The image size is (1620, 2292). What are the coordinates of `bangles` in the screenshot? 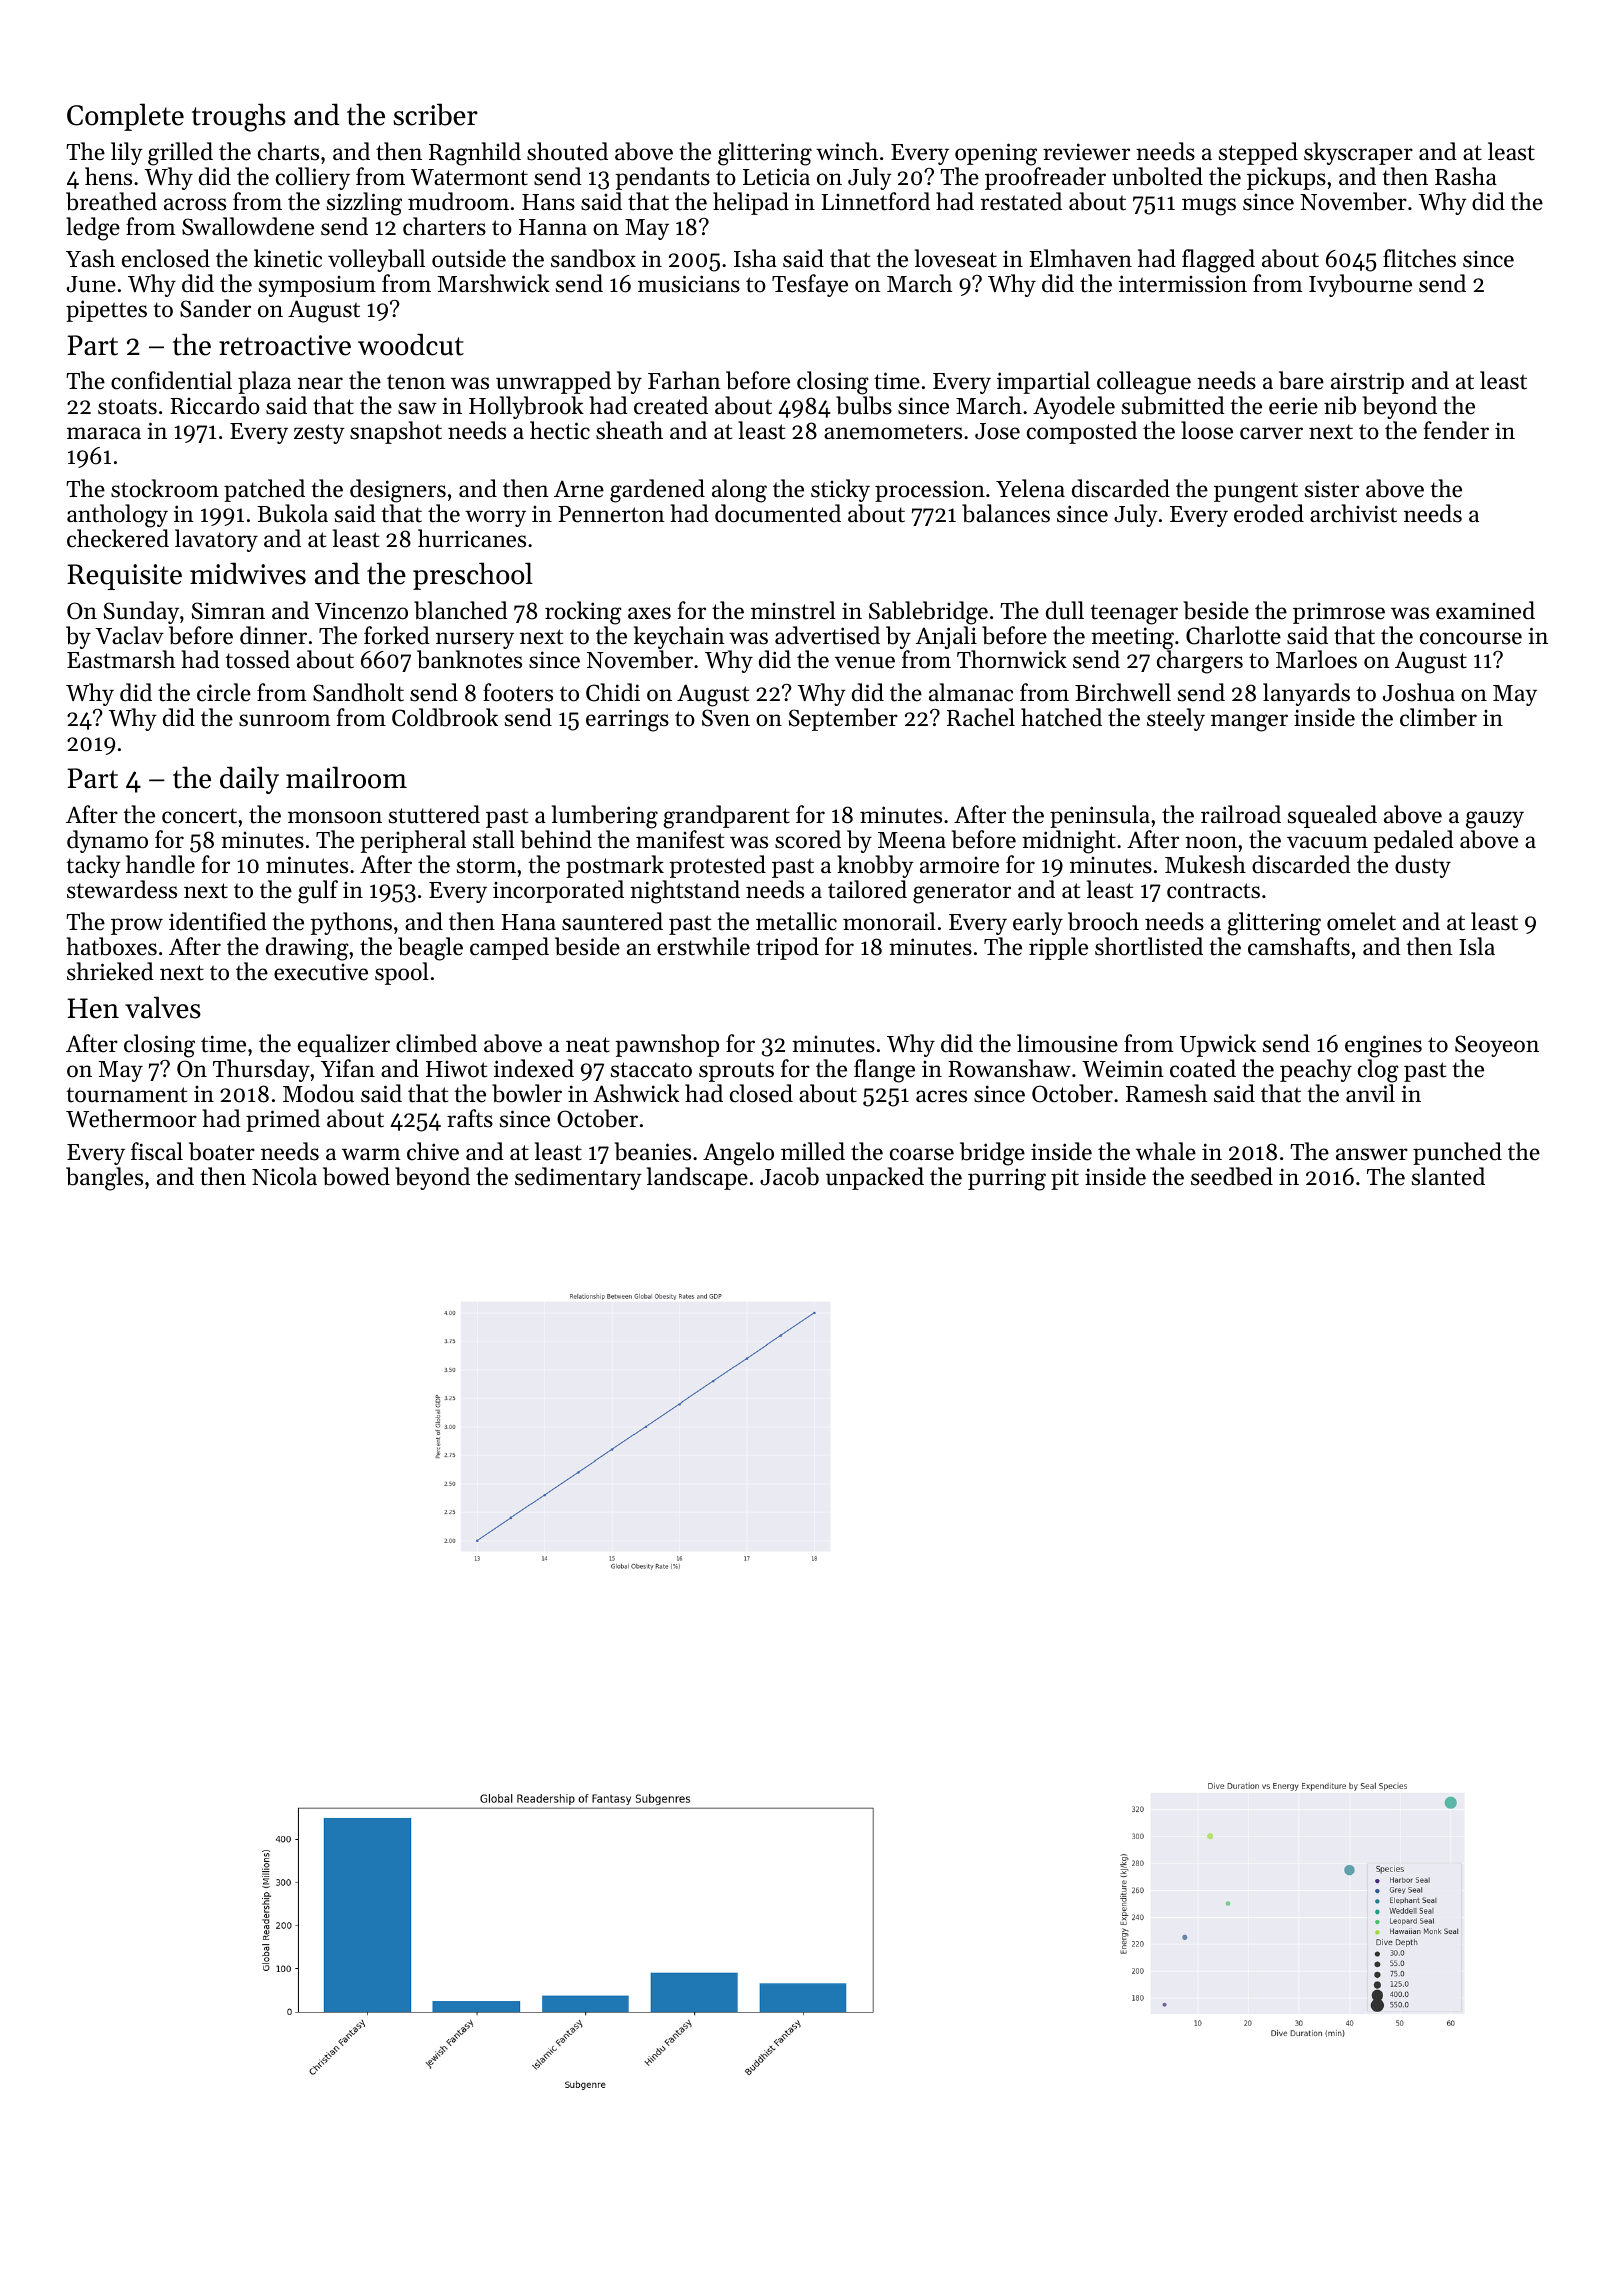 It's located at (104, 1179).
